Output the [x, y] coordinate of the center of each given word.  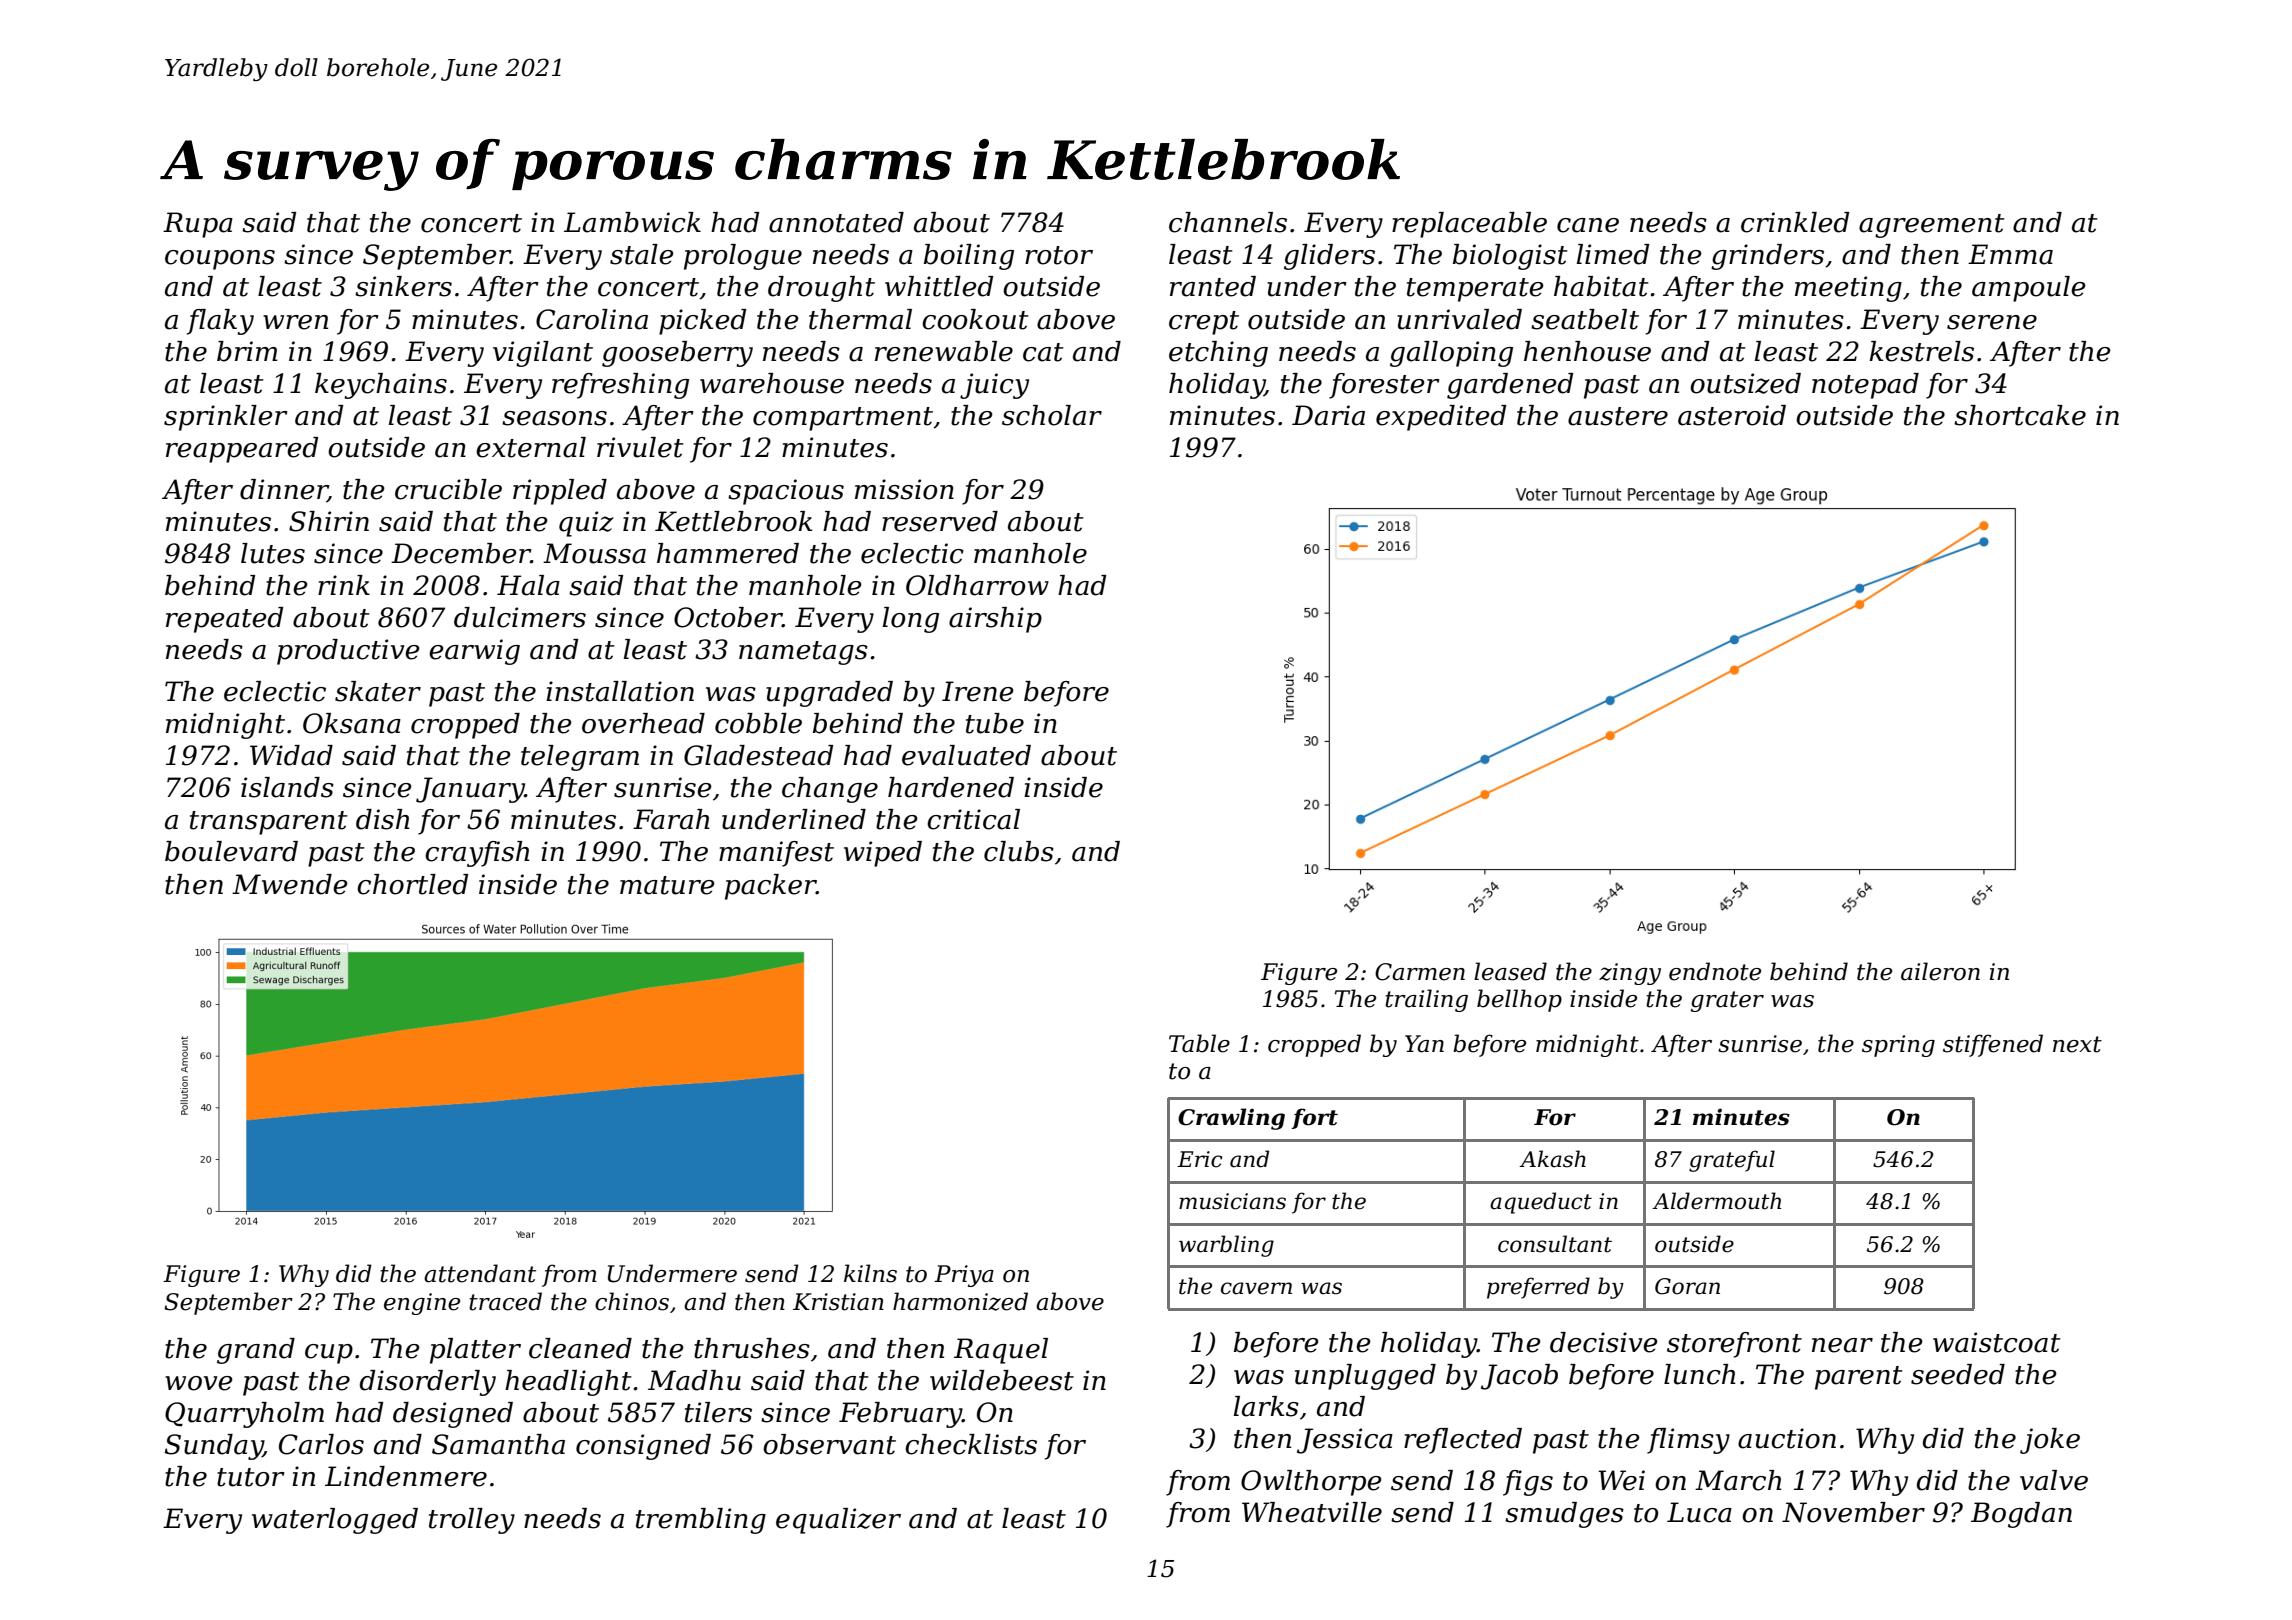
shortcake [2020, 415]
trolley [472, 1521]
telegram [580, 758]
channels [1228, 222]
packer [770, 887]
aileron [1940, 971]
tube [995, 723]
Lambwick [632, 222]
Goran [1687, 1286]
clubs [1019, 851]
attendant [480, 1273]
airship [995, 620]
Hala [528, 585]
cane [1588, 225]
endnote [1715, 971]
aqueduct [1541, 1203]
